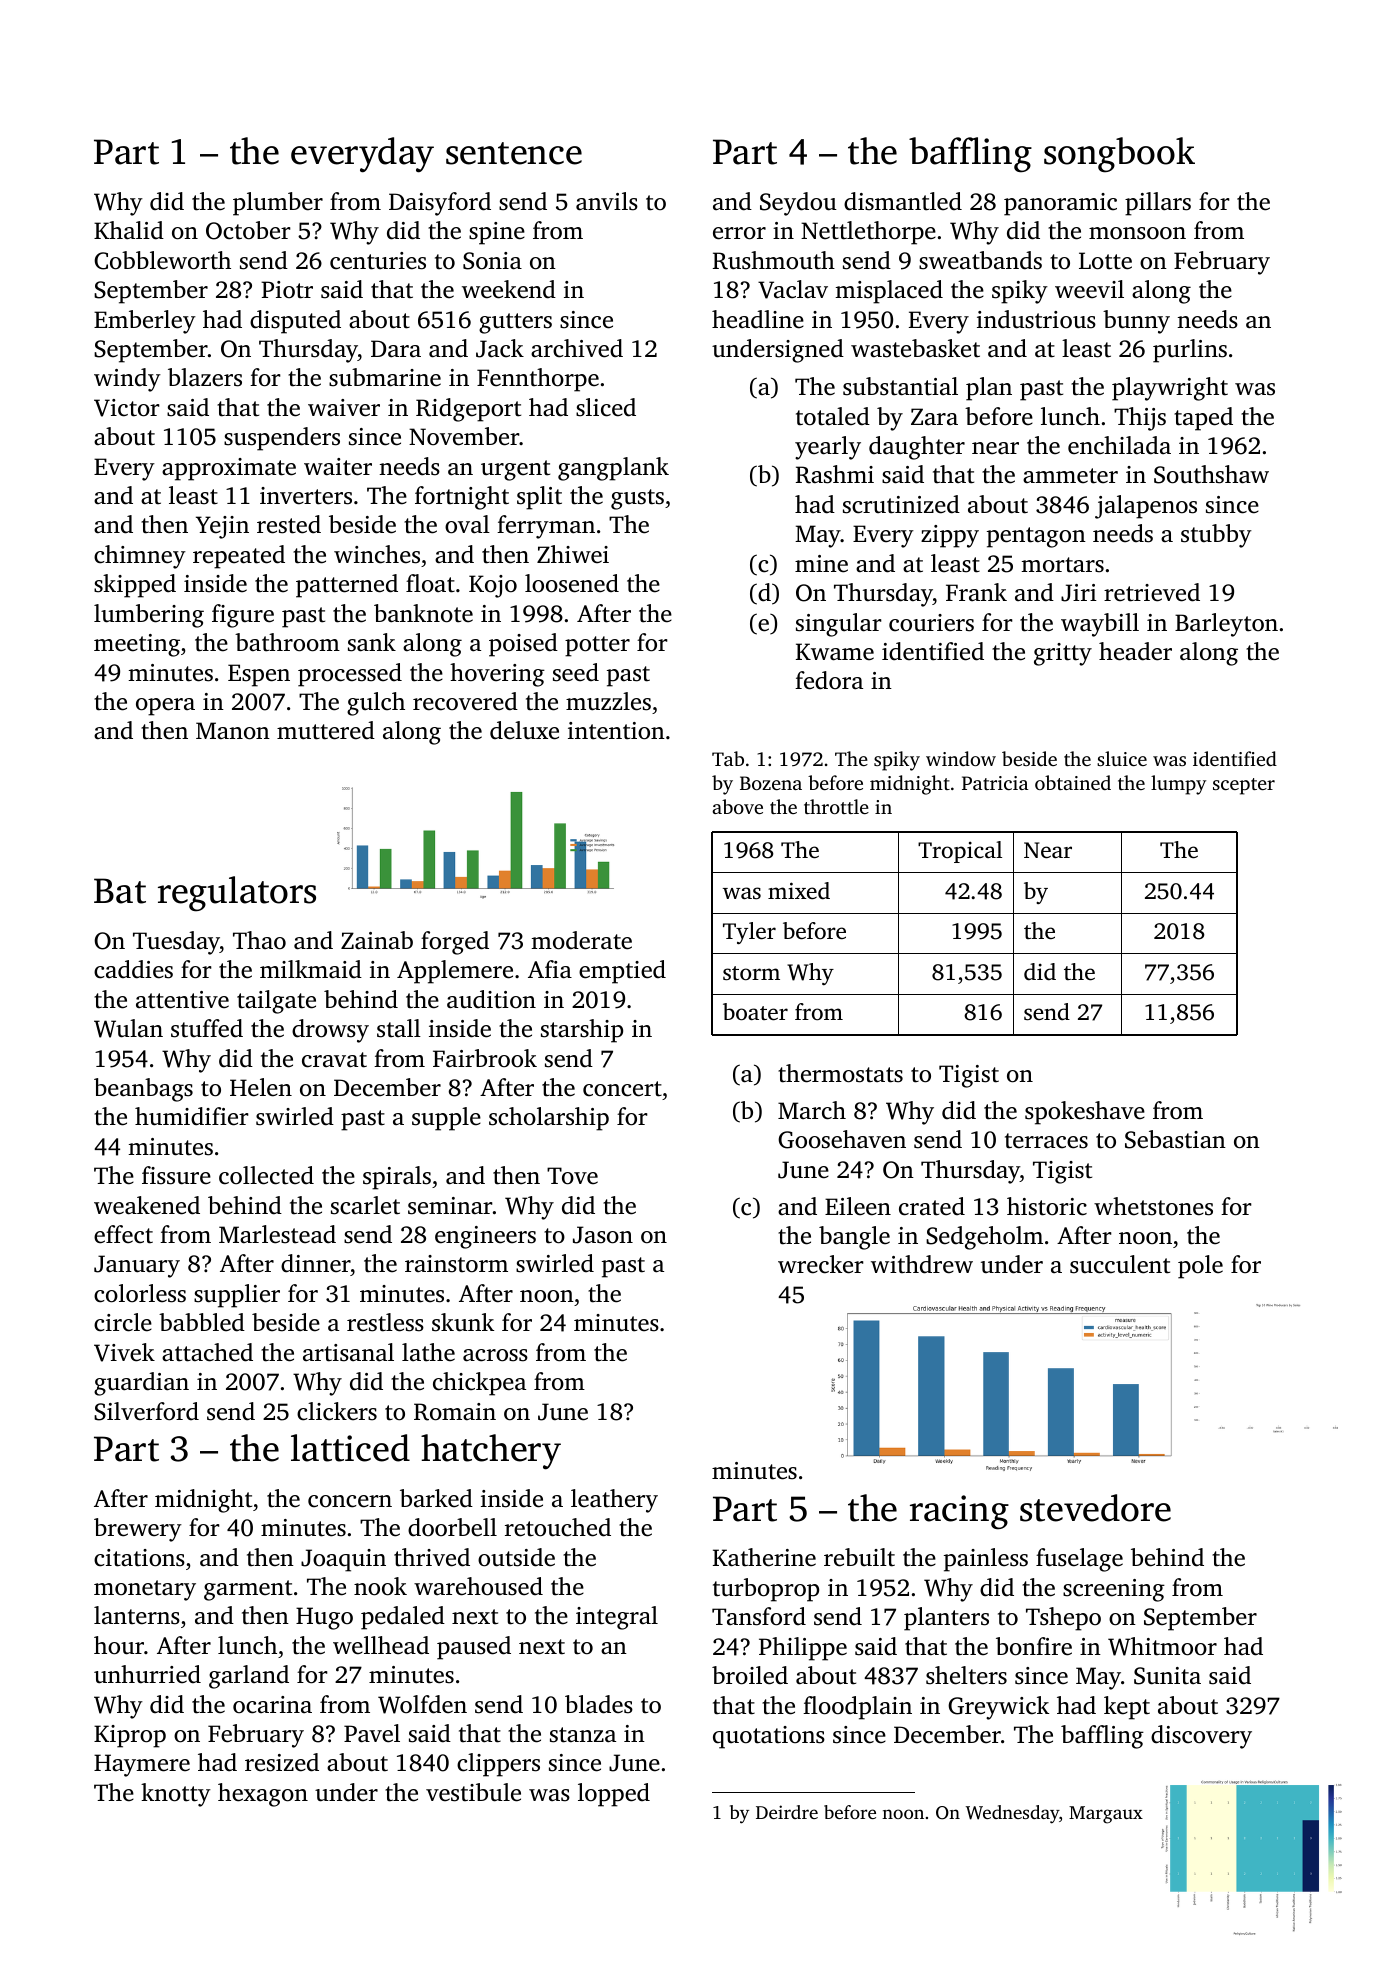  I want to click on Sebastian, so click(1175, 1139).
